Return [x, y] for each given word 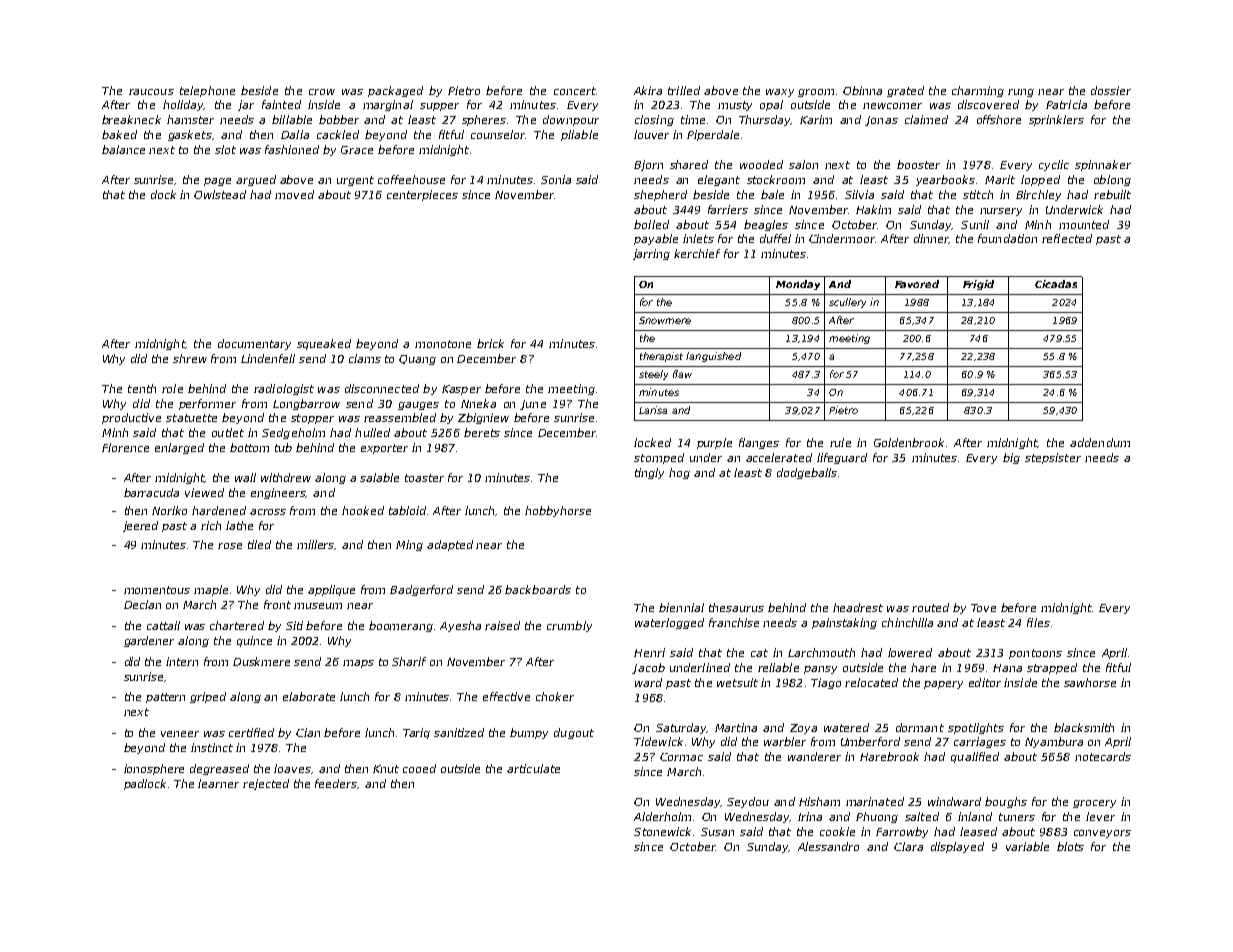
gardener [149, 641]
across [268, 512]
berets [482, 432]
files [1038, 622]
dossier [1111, 90]
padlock [145, 784]
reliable [778, 667]
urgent [355, 181]
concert [575, 91]
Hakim [873, 209]
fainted [281, 104]
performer [207, 404]
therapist [661, 357]
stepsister [1053, 458]
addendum [1100, 442]
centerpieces [422, 195]
